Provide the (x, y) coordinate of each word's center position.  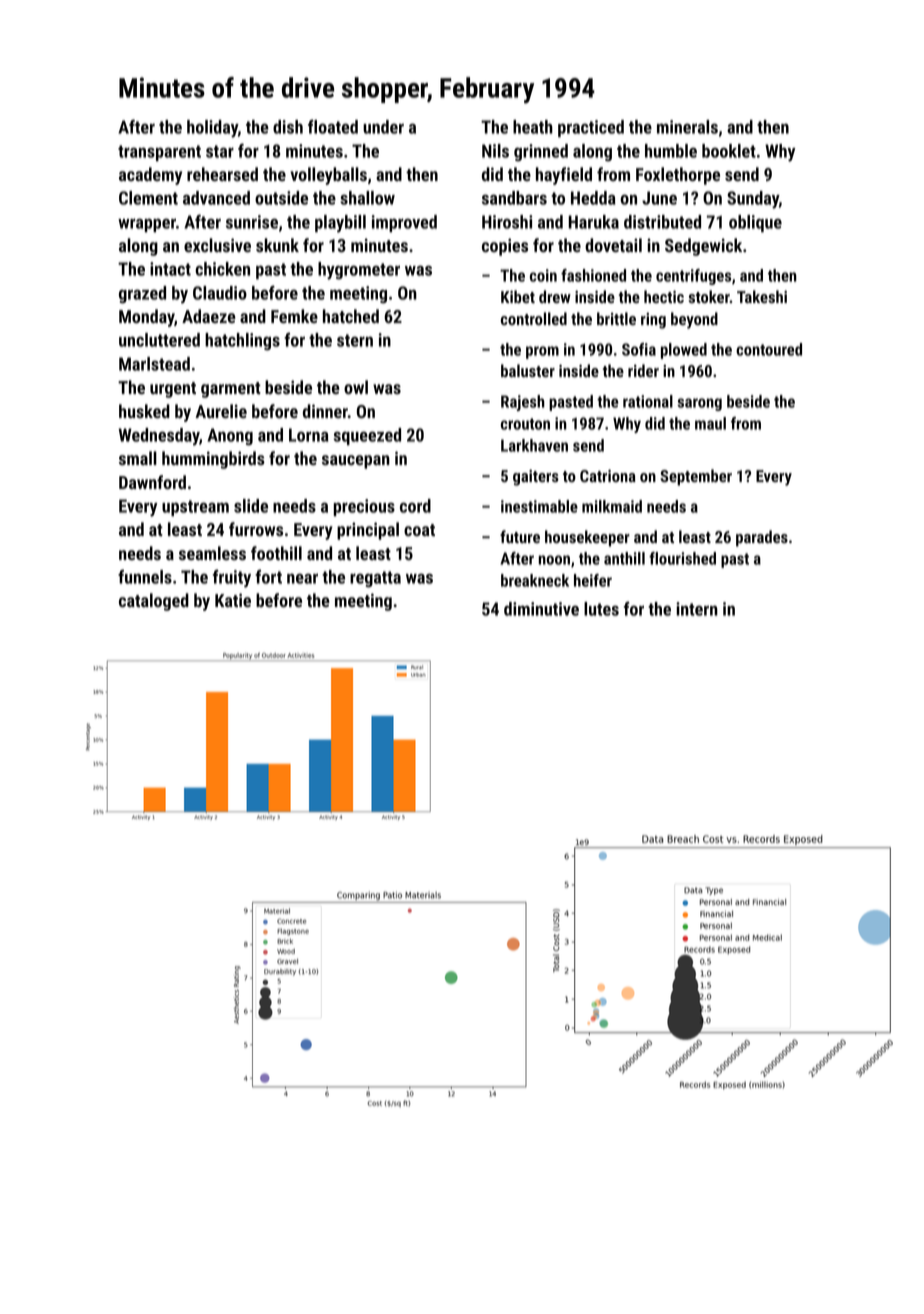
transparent (159, 153)
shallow (367, 198)
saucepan (356, 462)
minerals (687, 127)
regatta (375, 579)
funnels (145, 576)
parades (762, 538)
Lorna (309, 435)
